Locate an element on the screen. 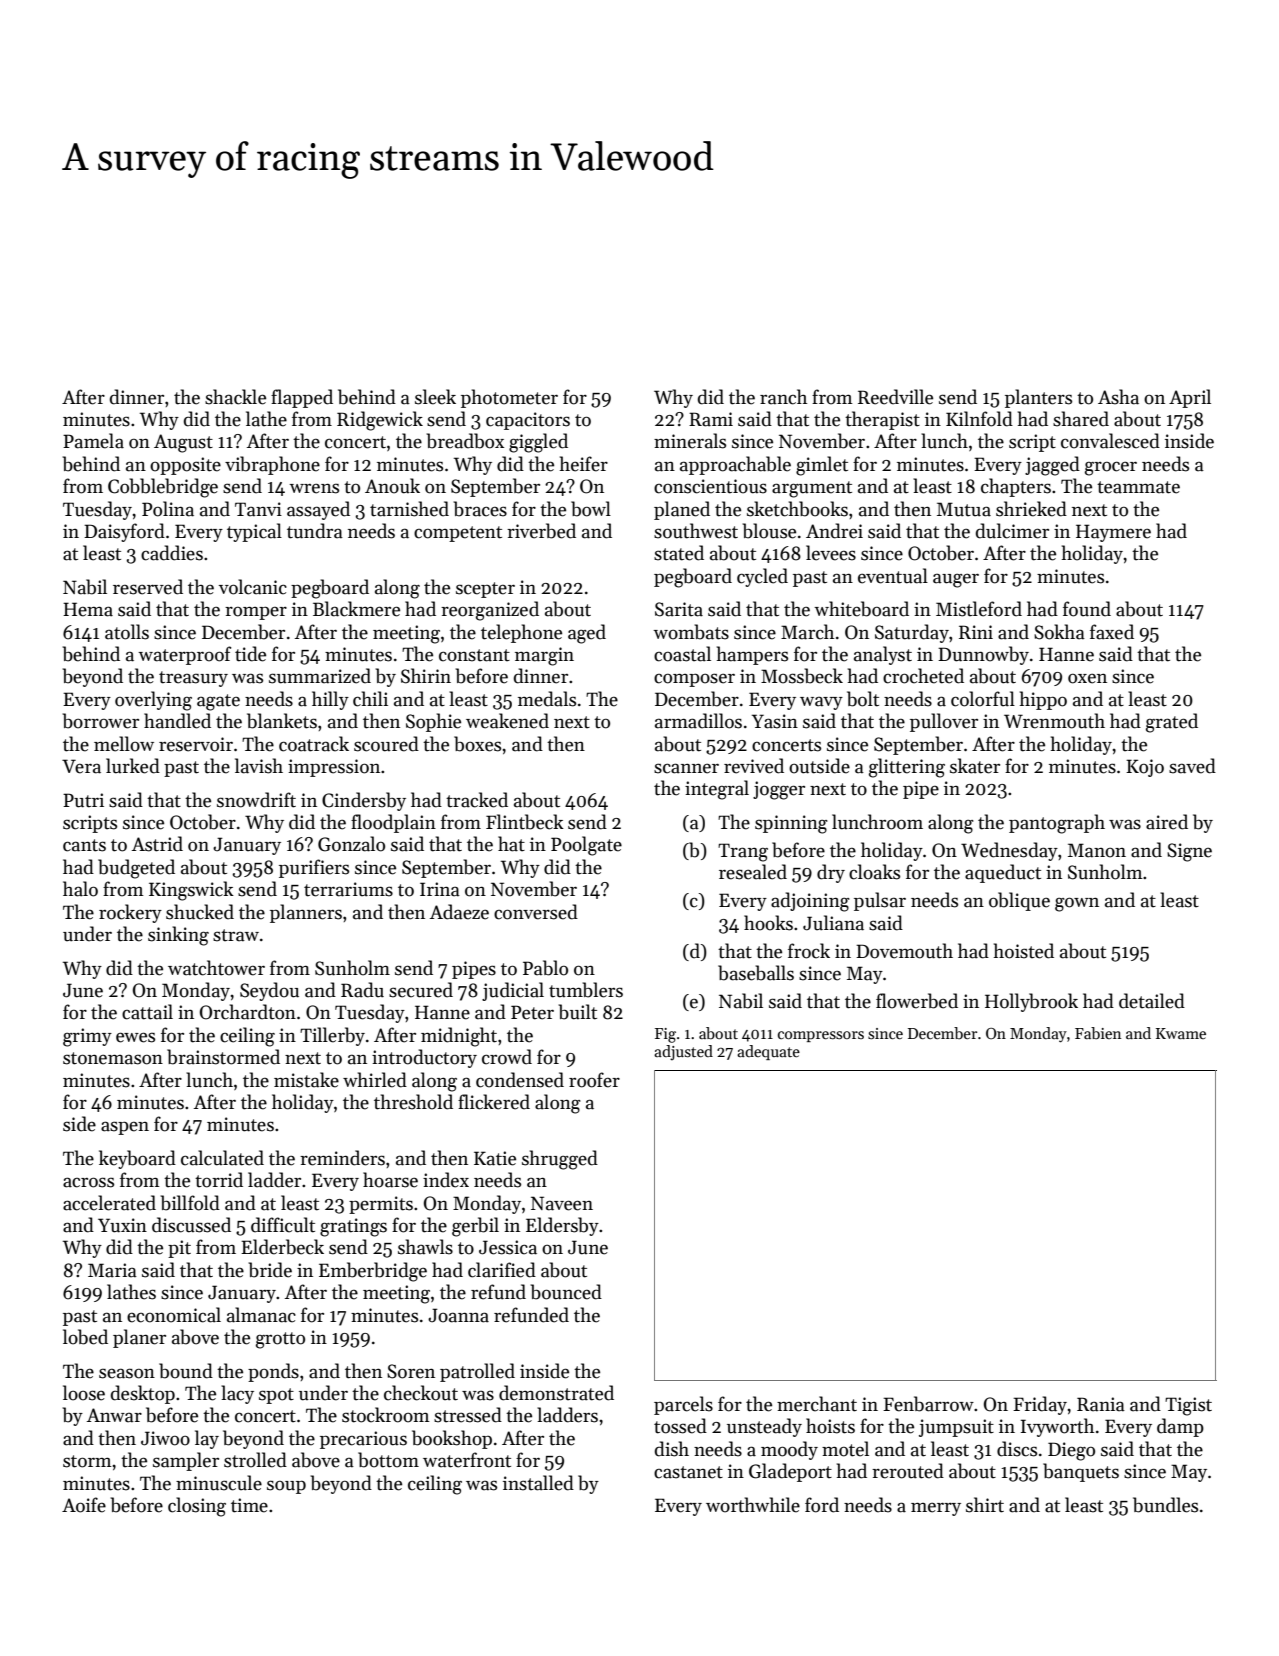 This screenshot has height=1656, width=1279. merchant is located at coordinates (817, 1404).
